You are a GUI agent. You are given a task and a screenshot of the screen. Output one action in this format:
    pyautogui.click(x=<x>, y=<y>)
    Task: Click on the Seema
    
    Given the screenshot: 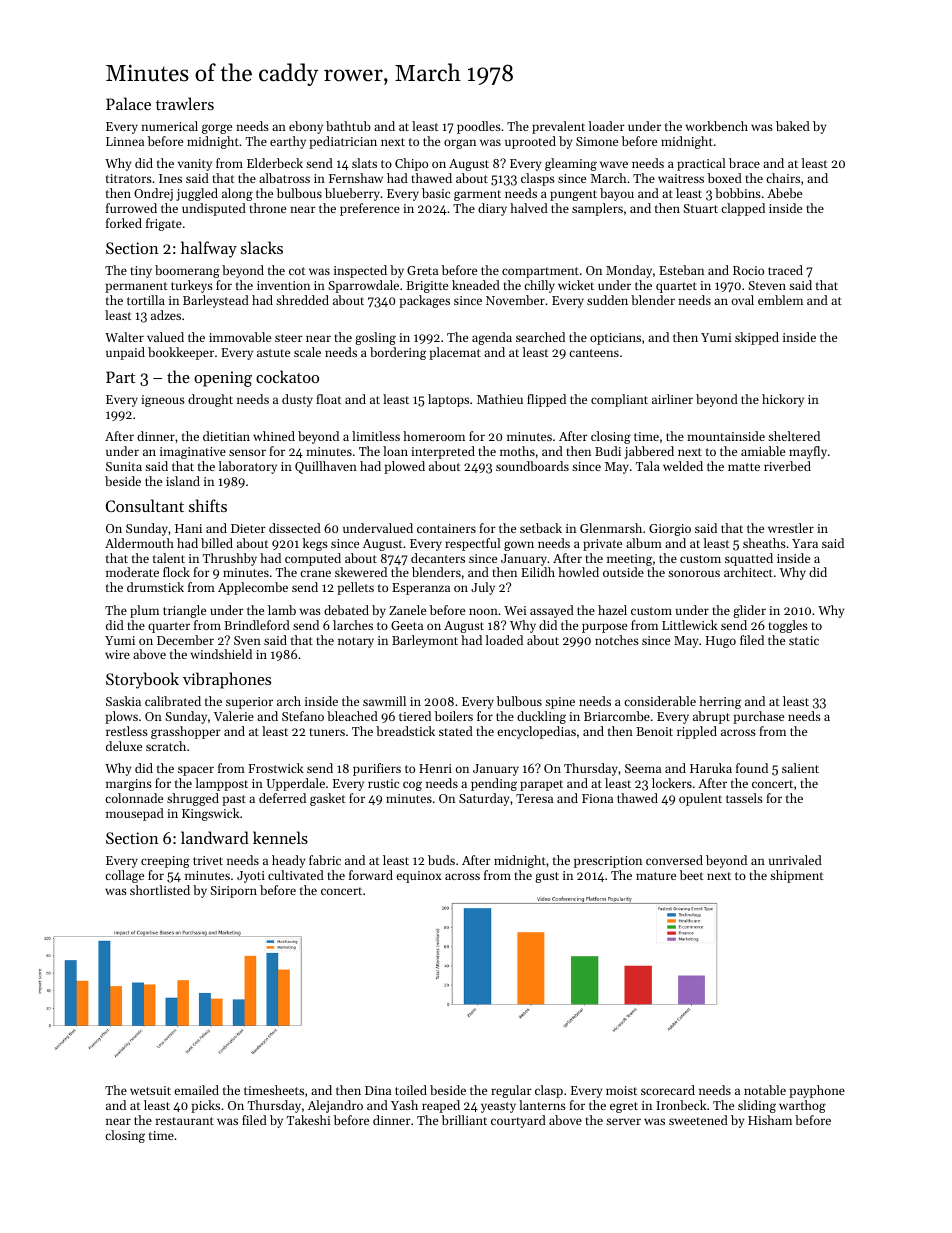 What is the action you would take?
    pyautogui.click(x=643, y=768)
